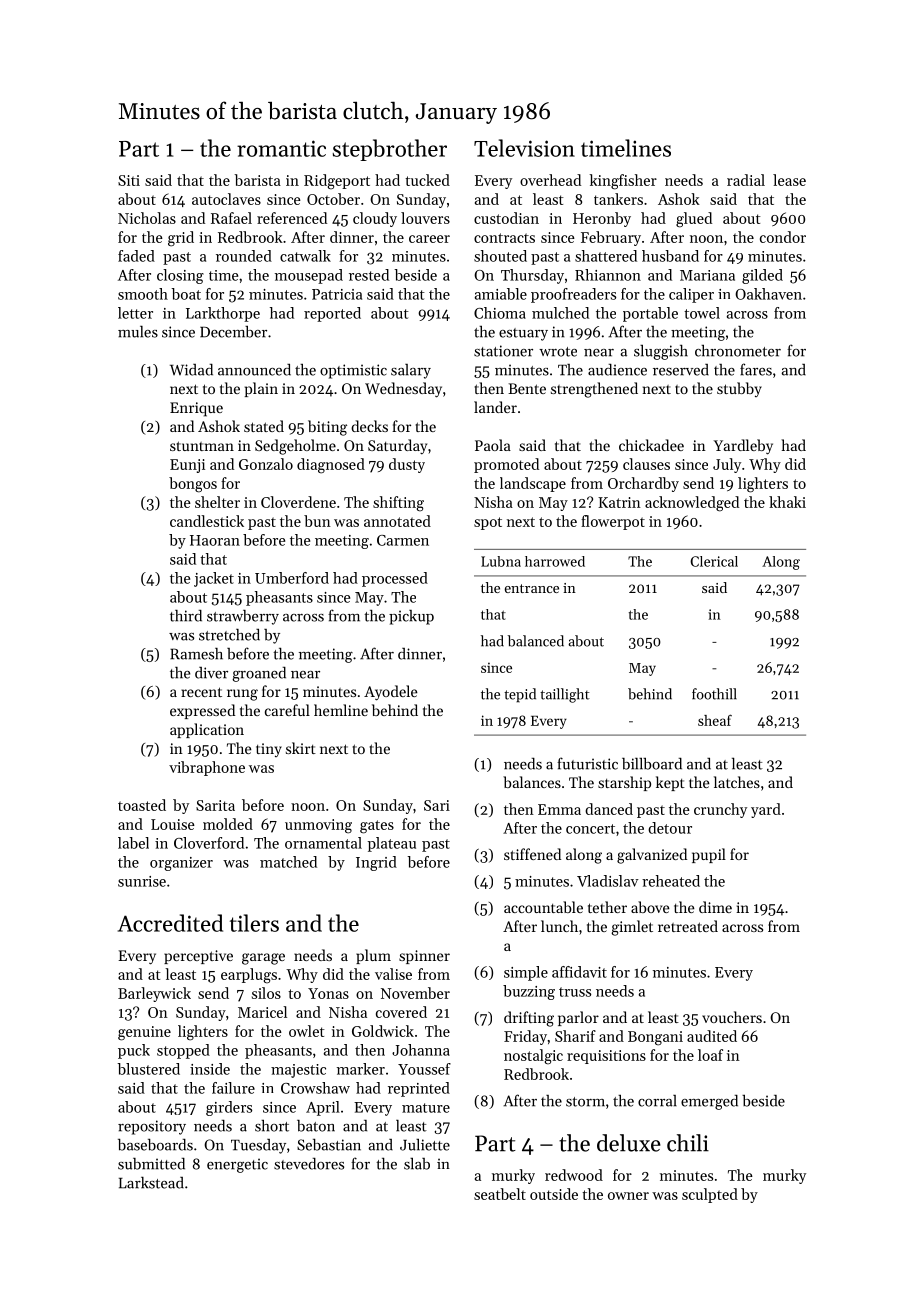 The height and width of the page is (1308, 924). What do you see at coordinates (298, 502) in the page?
I see `Cloverdene` at bounding box center [298, 502].
